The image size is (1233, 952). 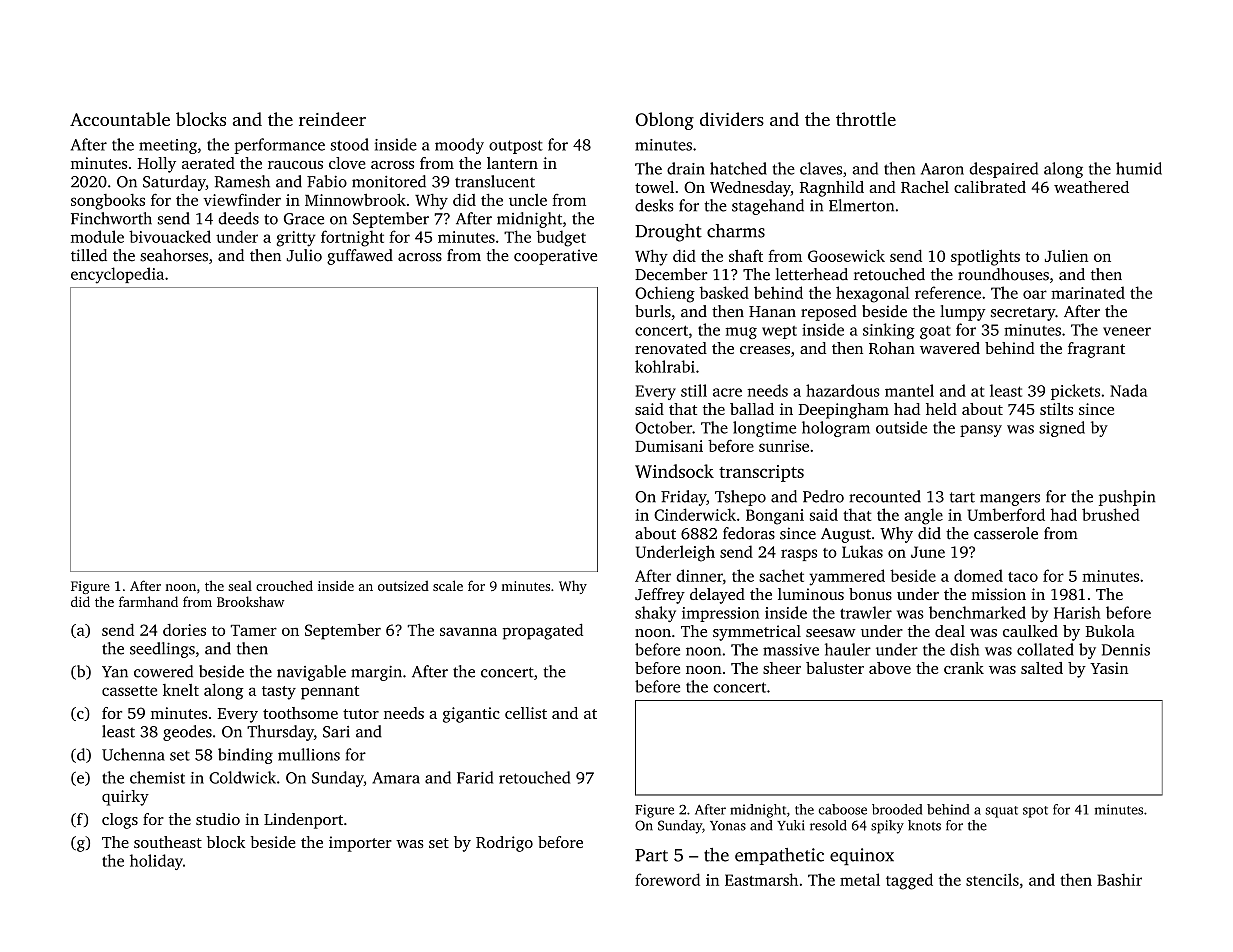 What do you see at coordinates (831, 633) in the screenshot?
I see `seesaw` at bounding box center [831, 633].
